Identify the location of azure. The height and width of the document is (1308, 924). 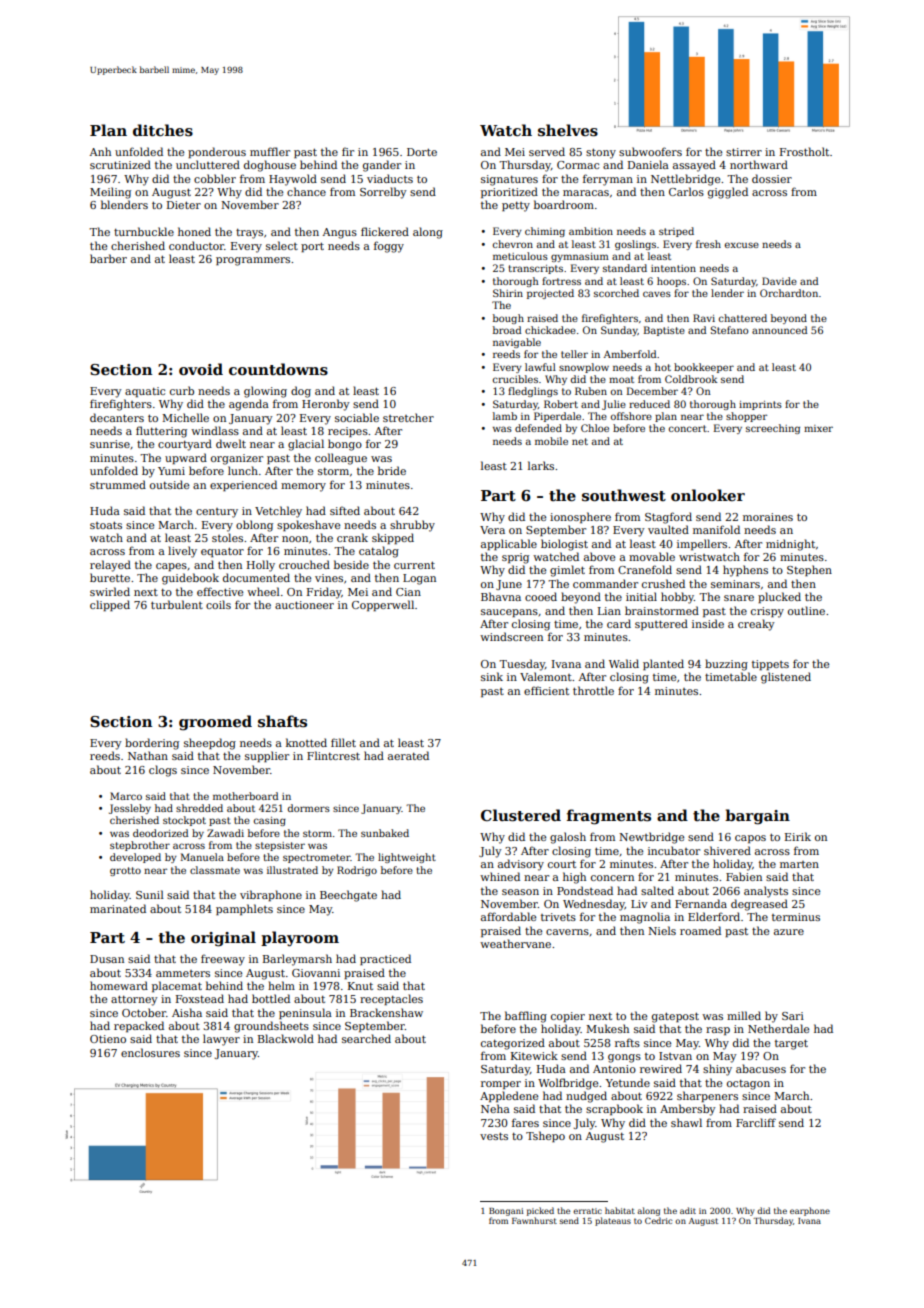
(789, 932).
